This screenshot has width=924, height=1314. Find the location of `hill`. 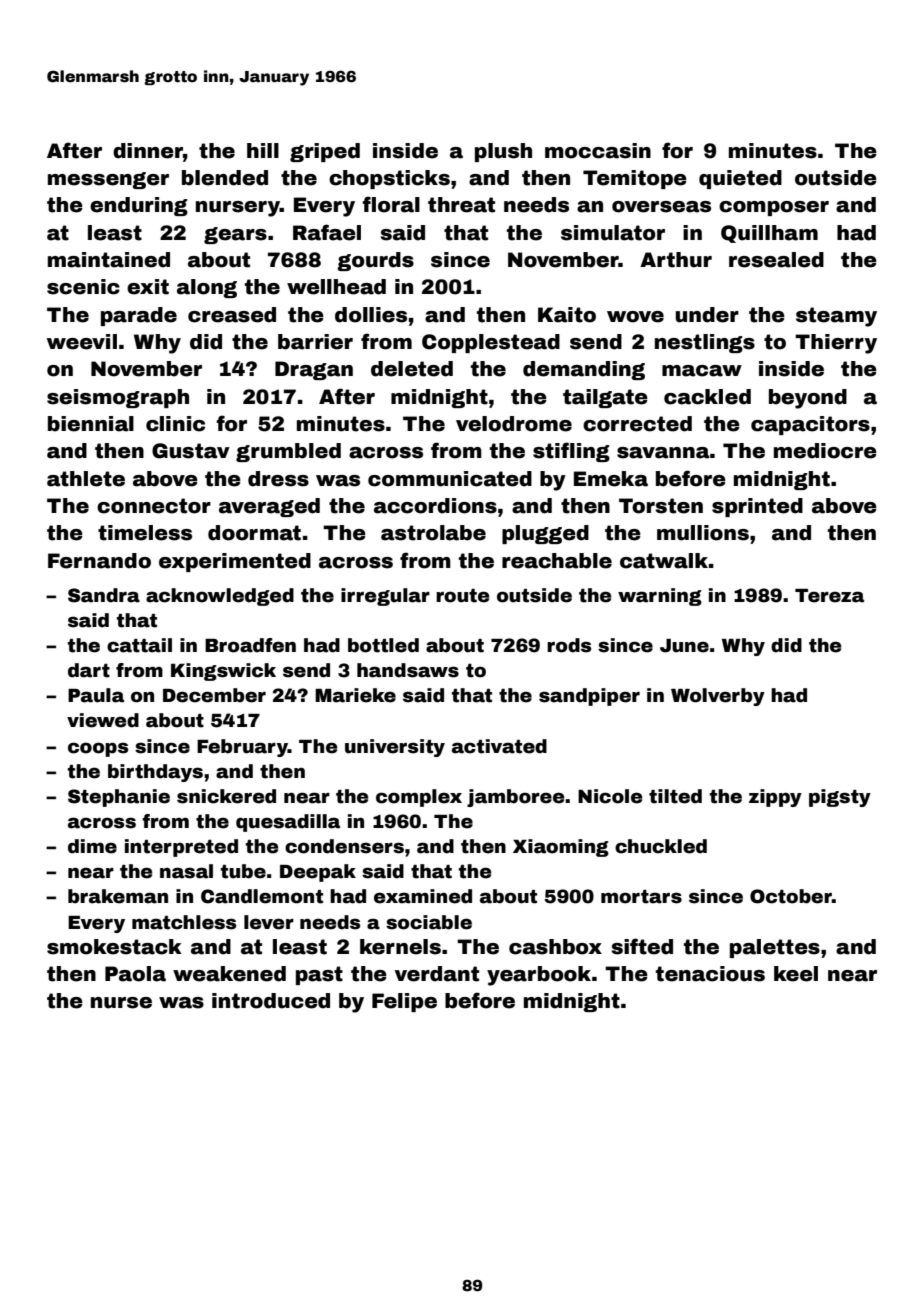

hill is located at coordinates (263, 150).
